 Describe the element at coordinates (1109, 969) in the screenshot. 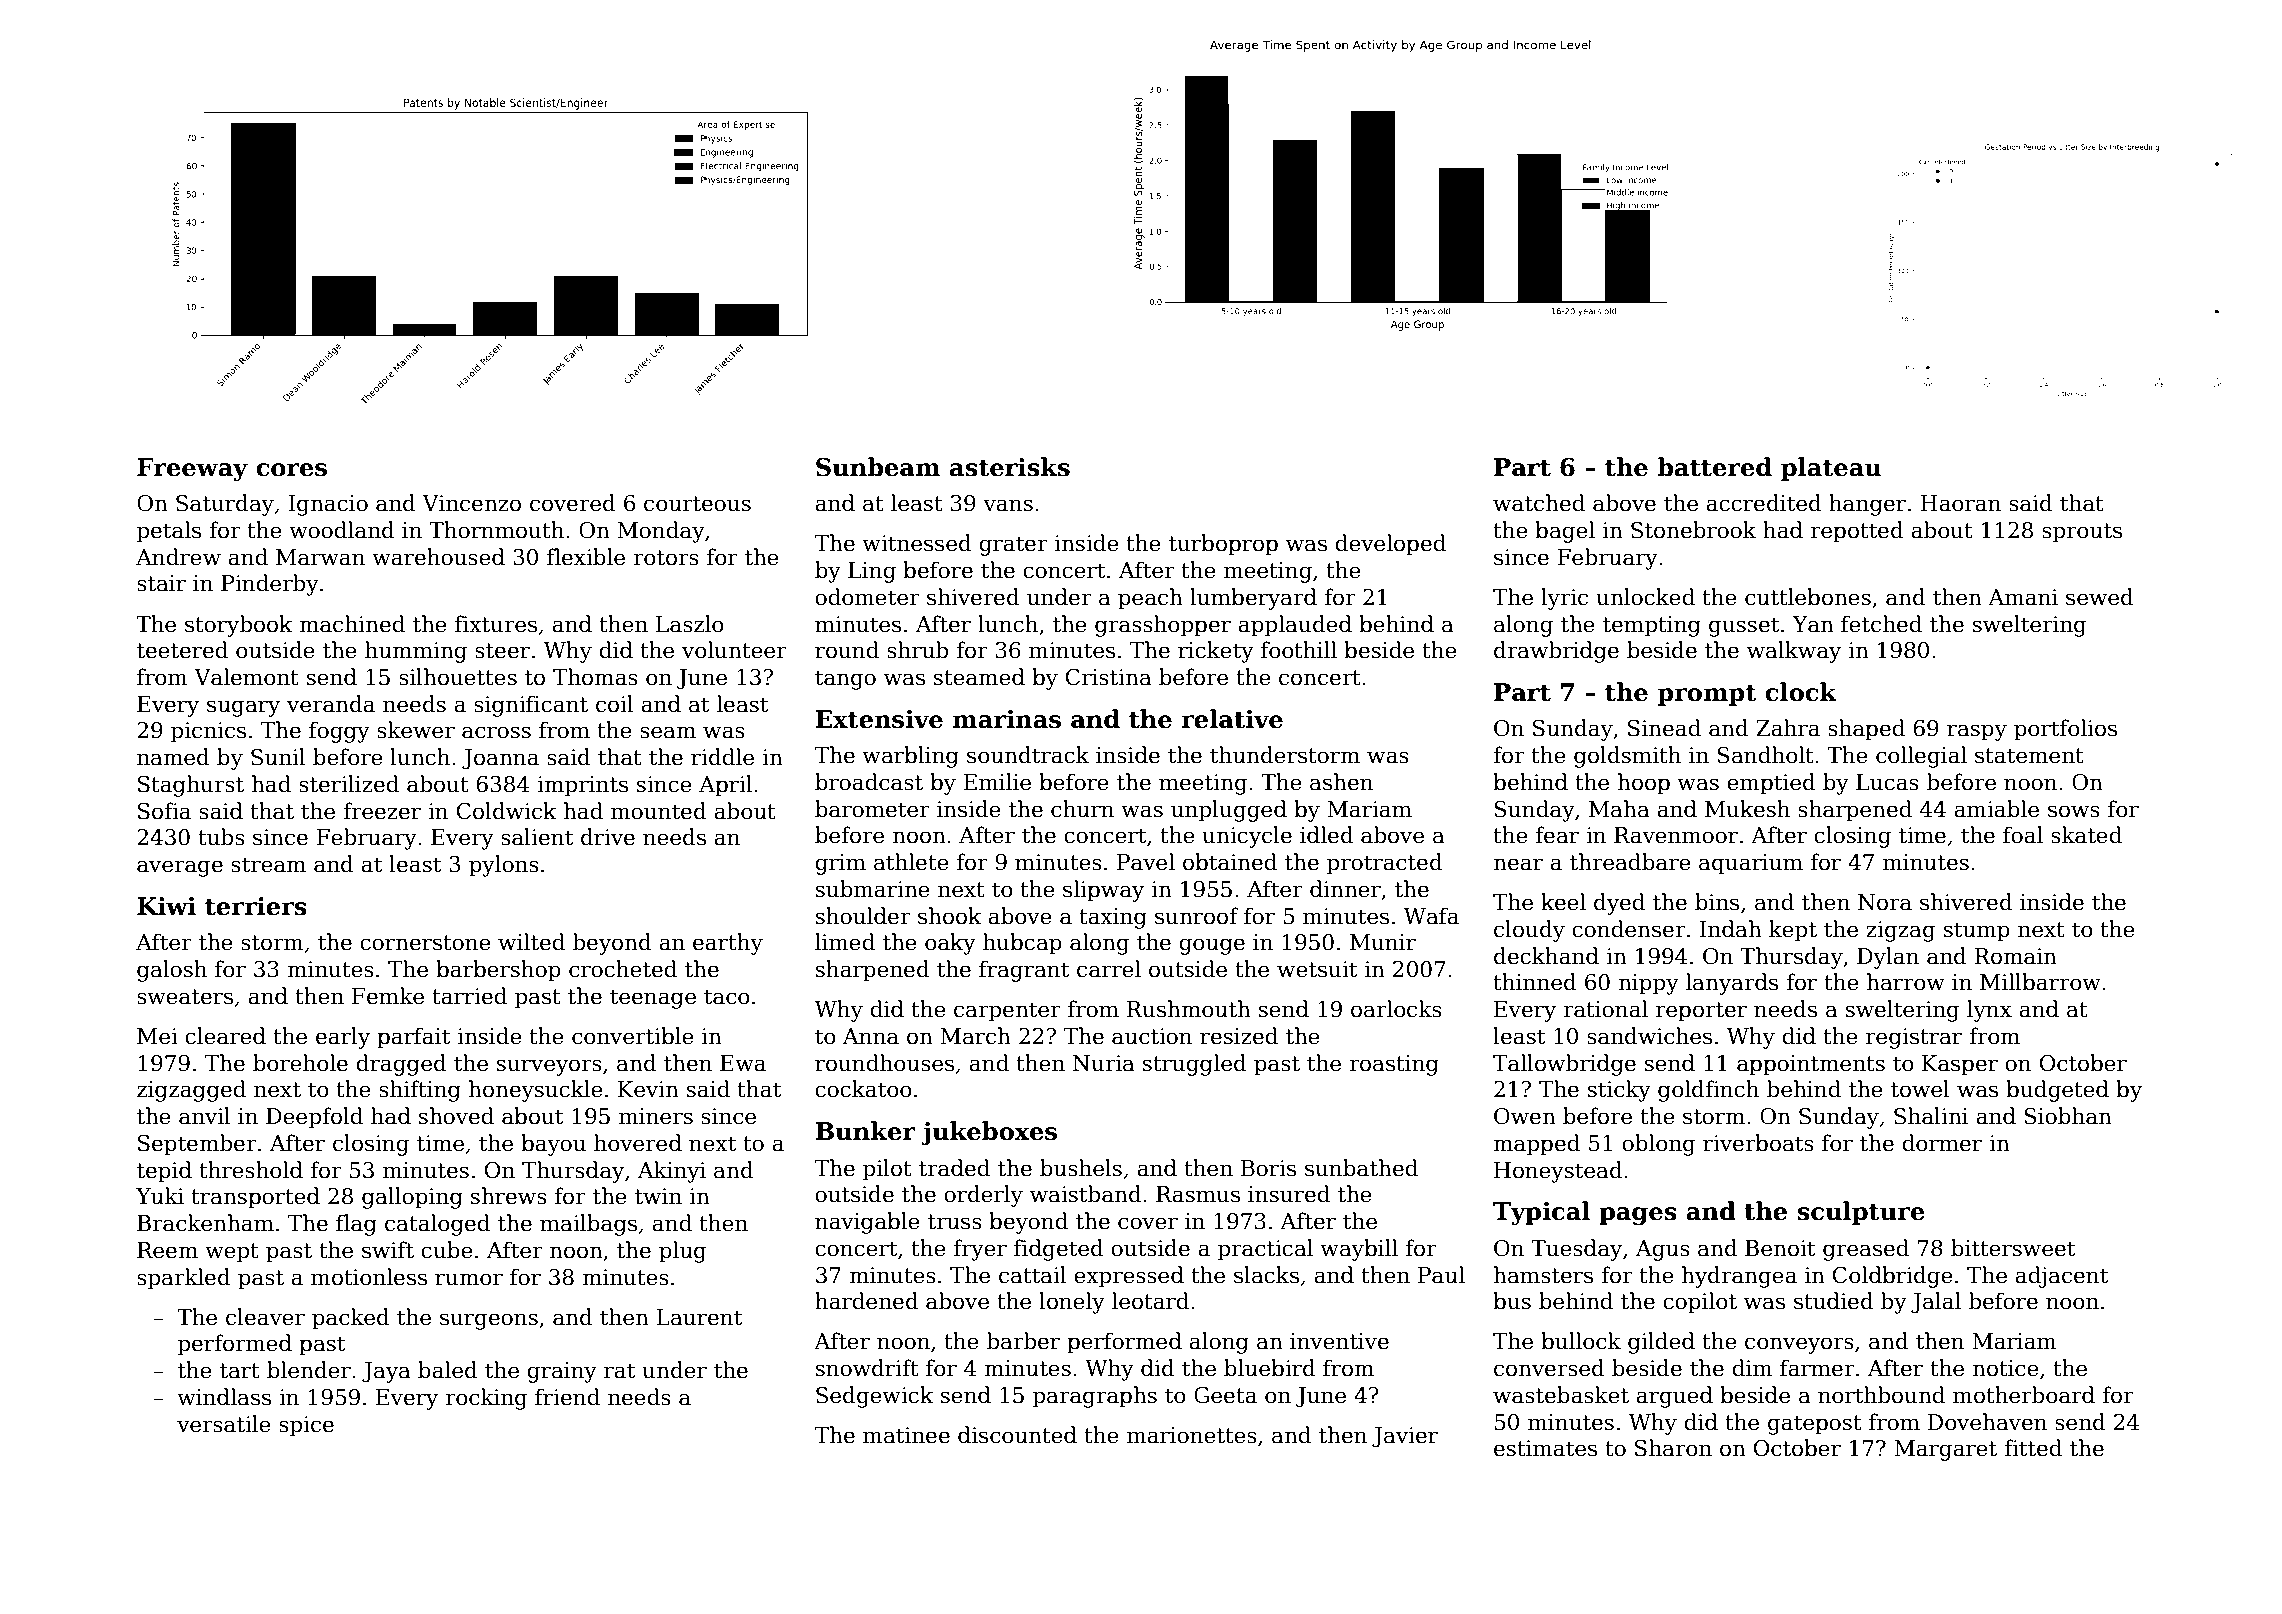

I see `carrel` at that location.
